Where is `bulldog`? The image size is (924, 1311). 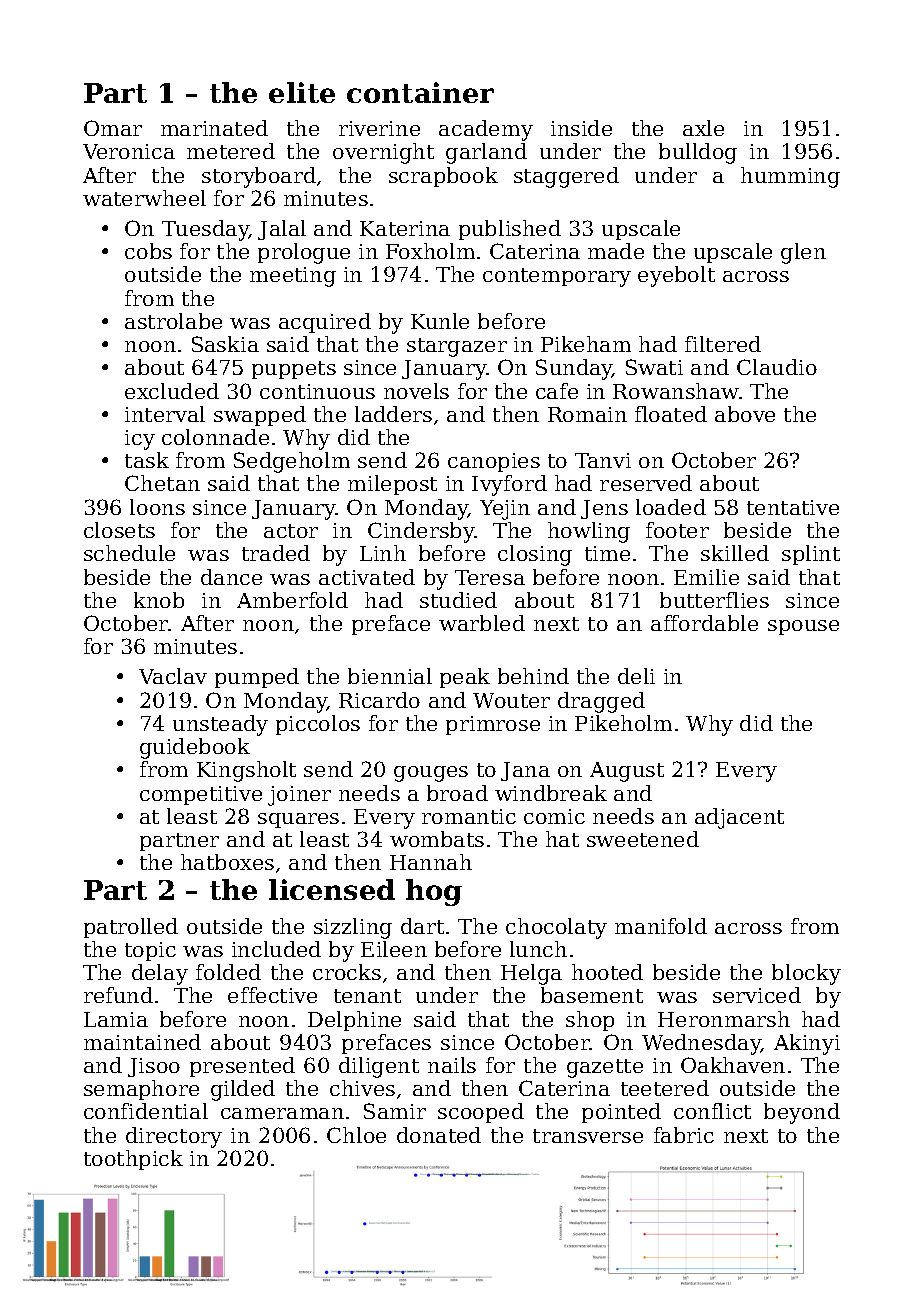 bulldog is located at coordinates (698, 153).
